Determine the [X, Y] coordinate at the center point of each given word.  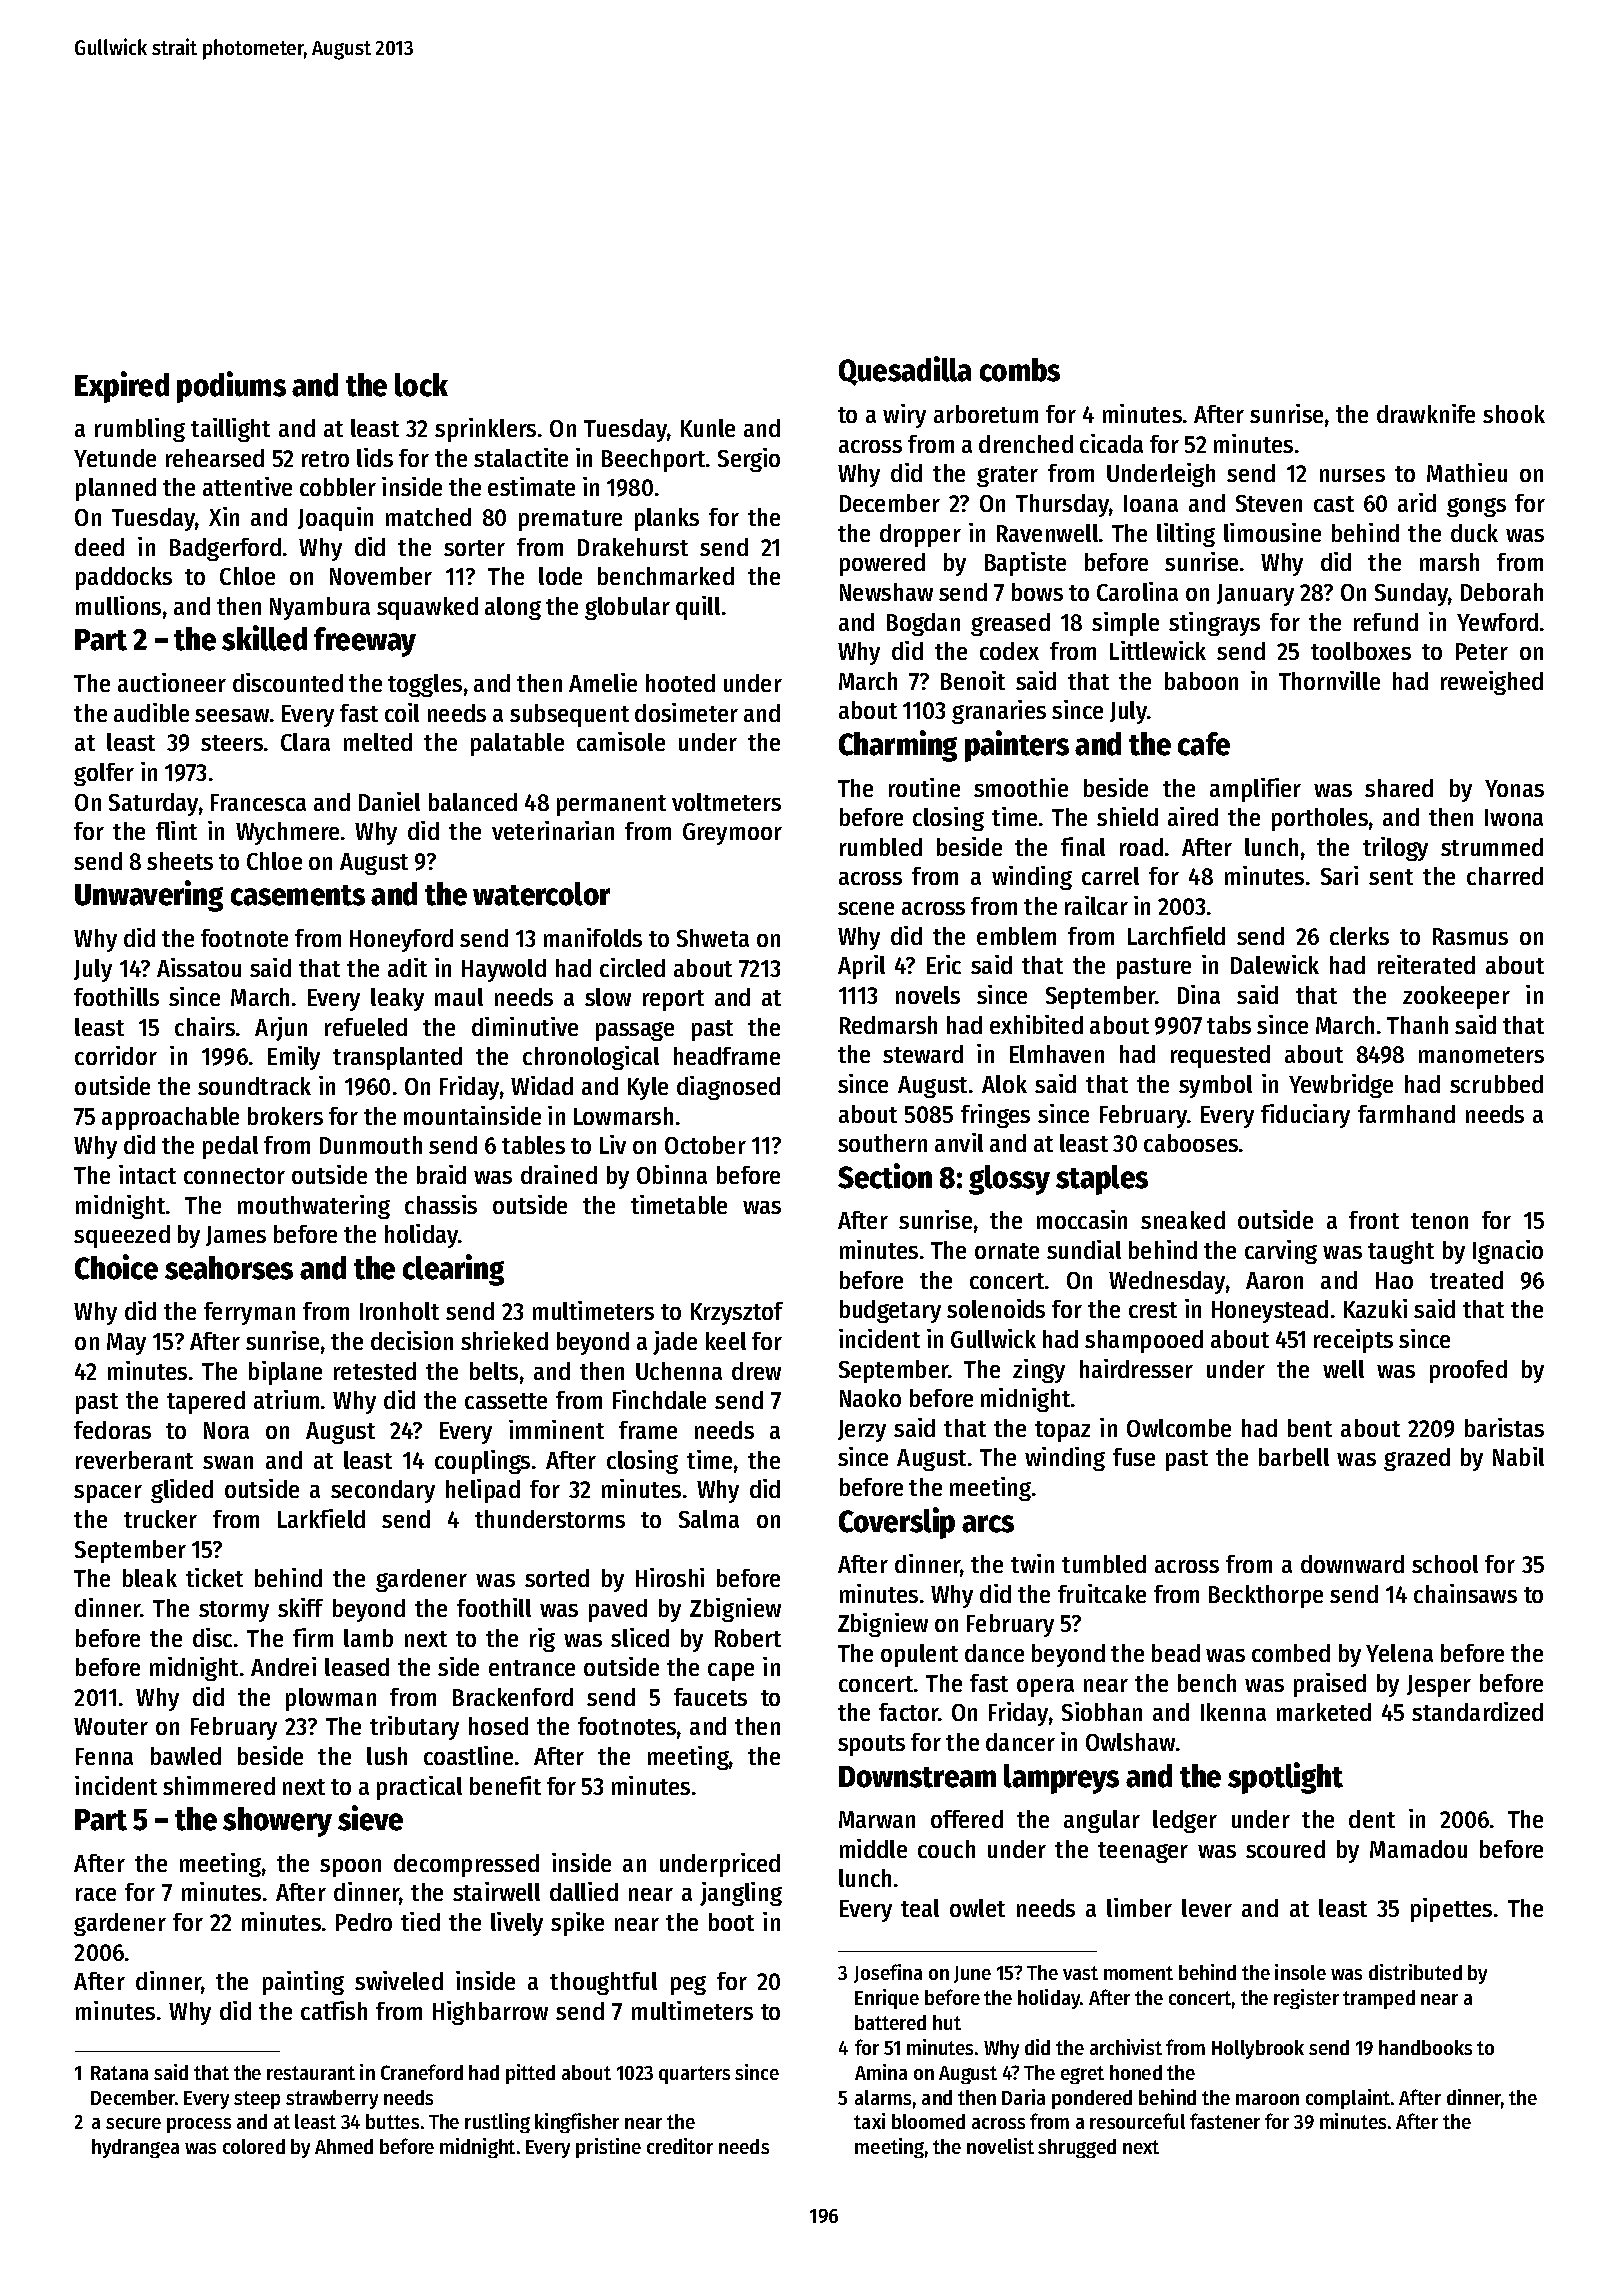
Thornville [1329, 680]
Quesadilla [905, 371]
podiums [231, 387]
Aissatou [199, 967]
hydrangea [135, 2148]
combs [1020, 370]
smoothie [1021, 787]
